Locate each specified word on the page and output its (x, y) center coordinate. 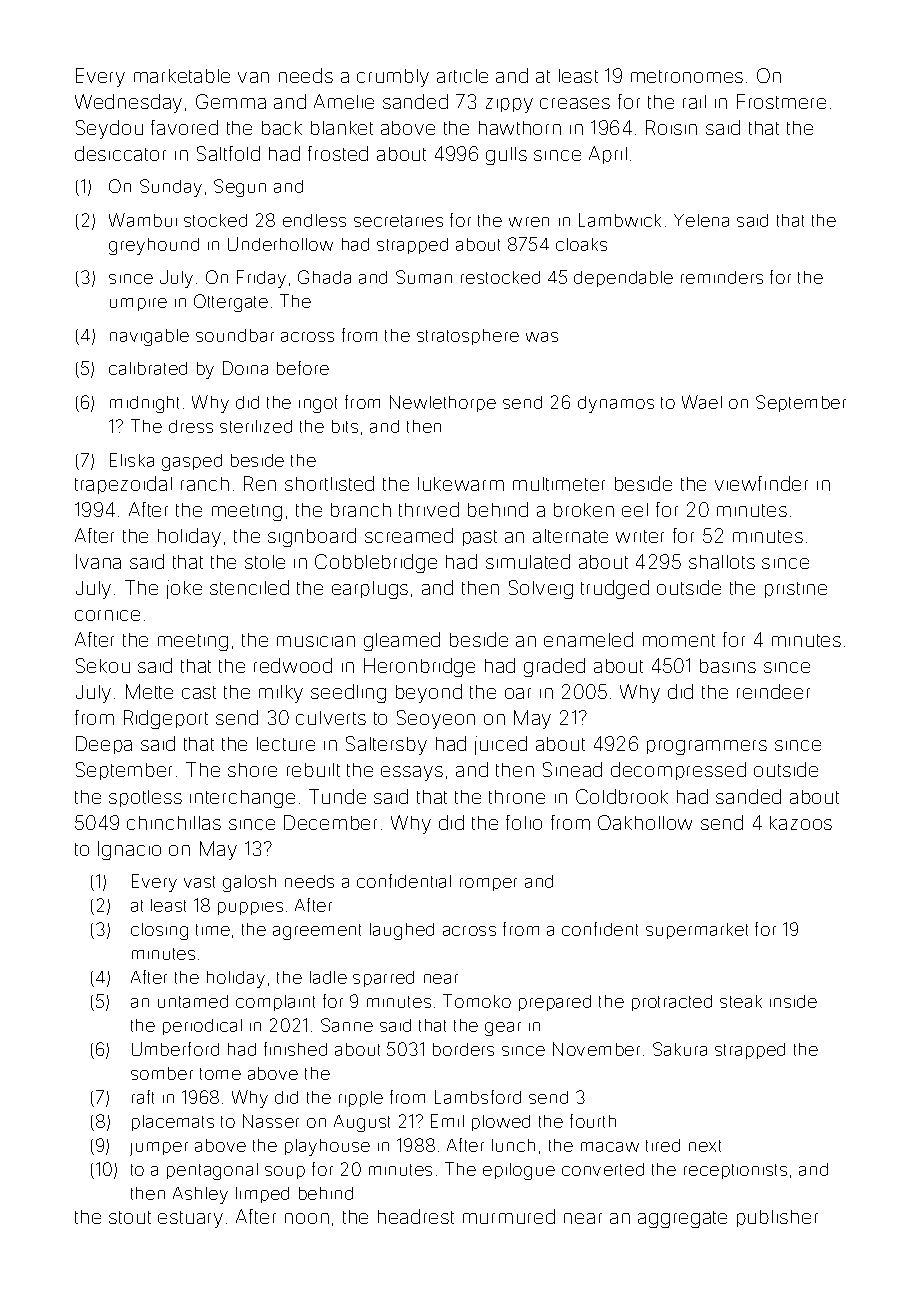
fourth (593, 1121)
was (542, 337)
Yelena (701, 220)
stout (130, 1217)
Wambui (143, 220)
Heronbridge (419, 667)
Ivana (98, 561)
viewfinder (761, 483)
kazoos (801, 823)
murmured (509, 1216)
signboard (312, 537)
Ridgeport (166, 719)
